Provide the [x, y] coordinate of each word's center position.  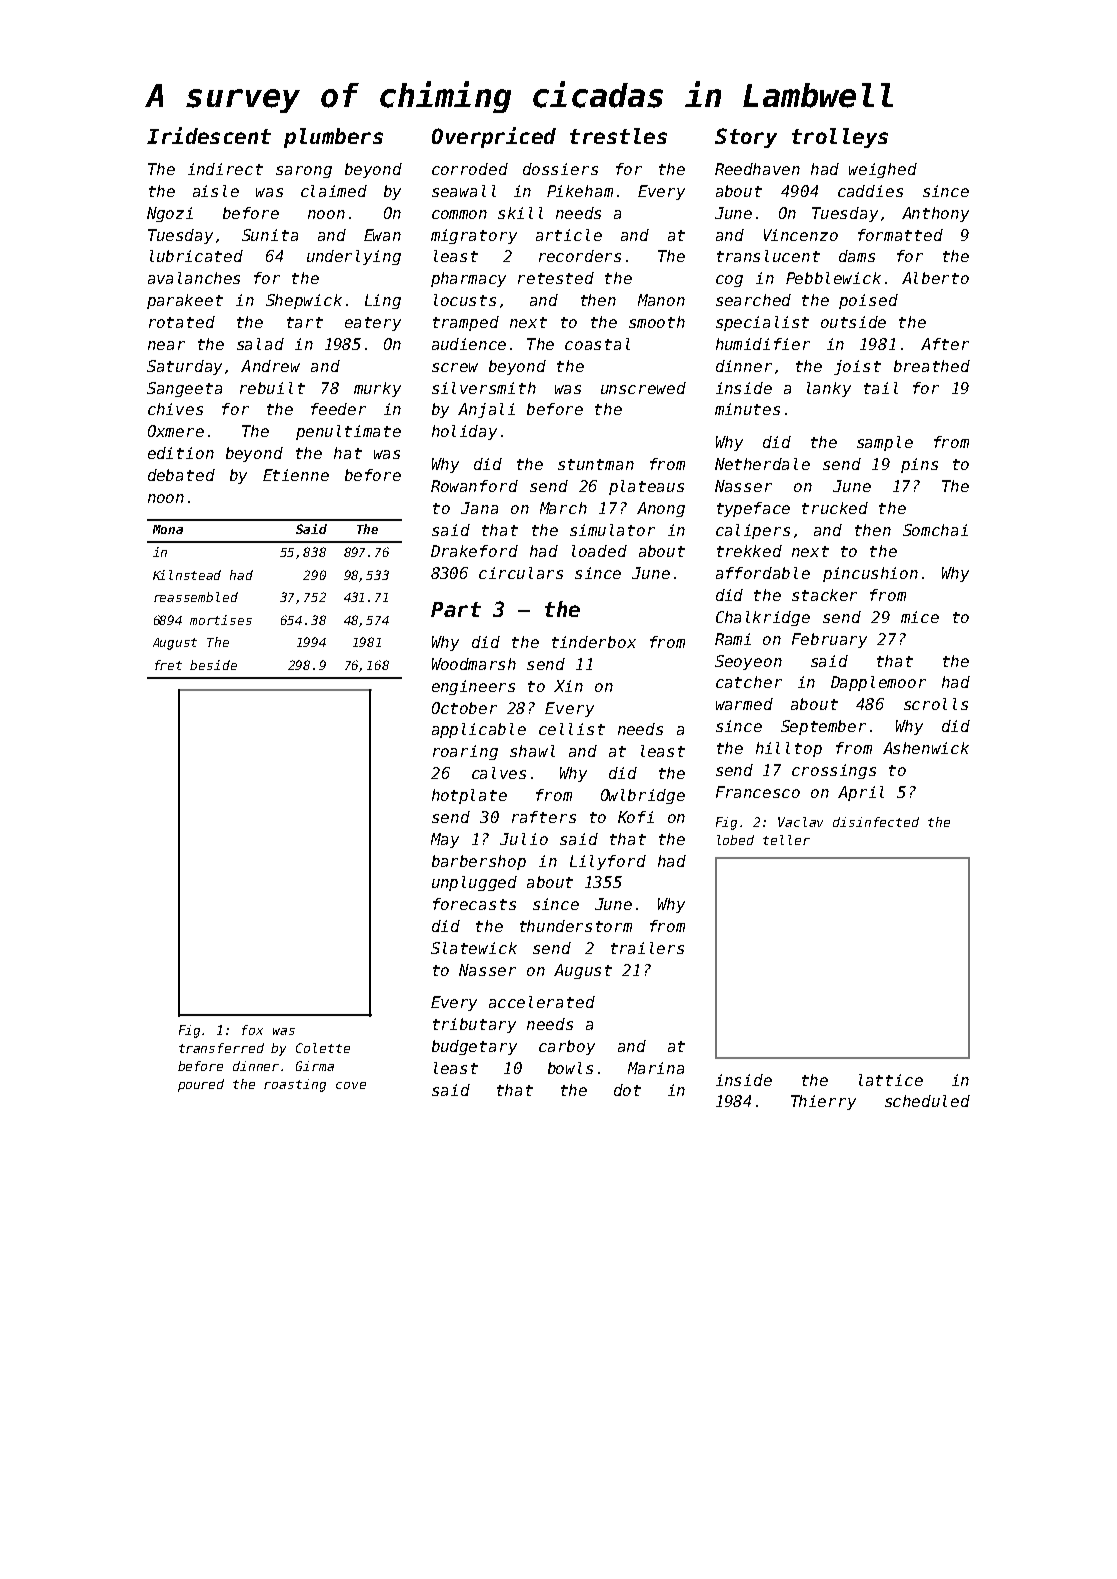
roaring [465, 752]
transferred [221, 1048]
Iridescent [209, 135]
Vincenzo [801, 235]
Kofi [636, 817]
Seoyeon [748, 662]
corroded [470, 169]
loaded [599, 551]
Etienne [296, 475]
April [861, 793]
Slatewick [474, 948]
